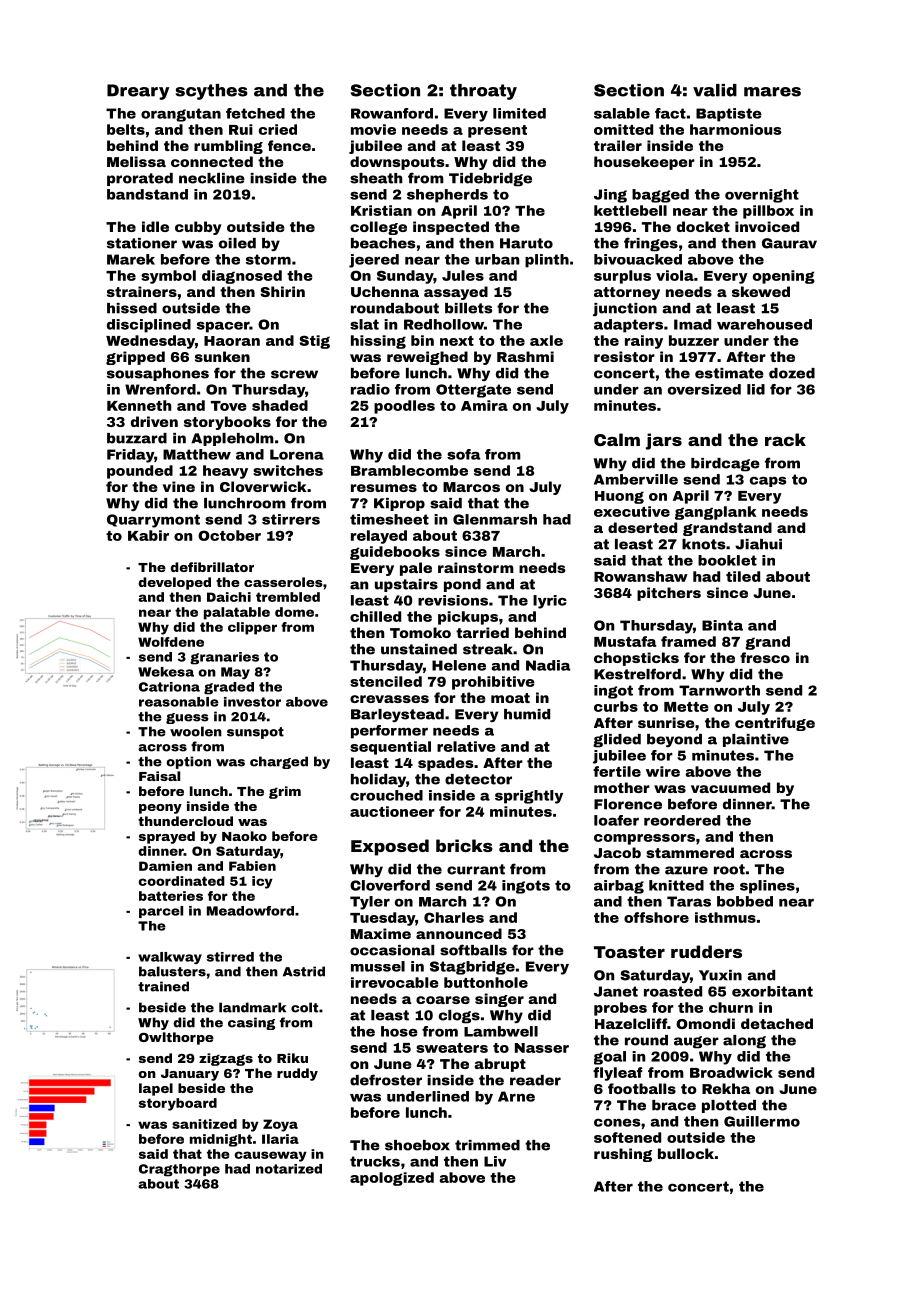  I want to click on orangutan, so click(181, 115).
